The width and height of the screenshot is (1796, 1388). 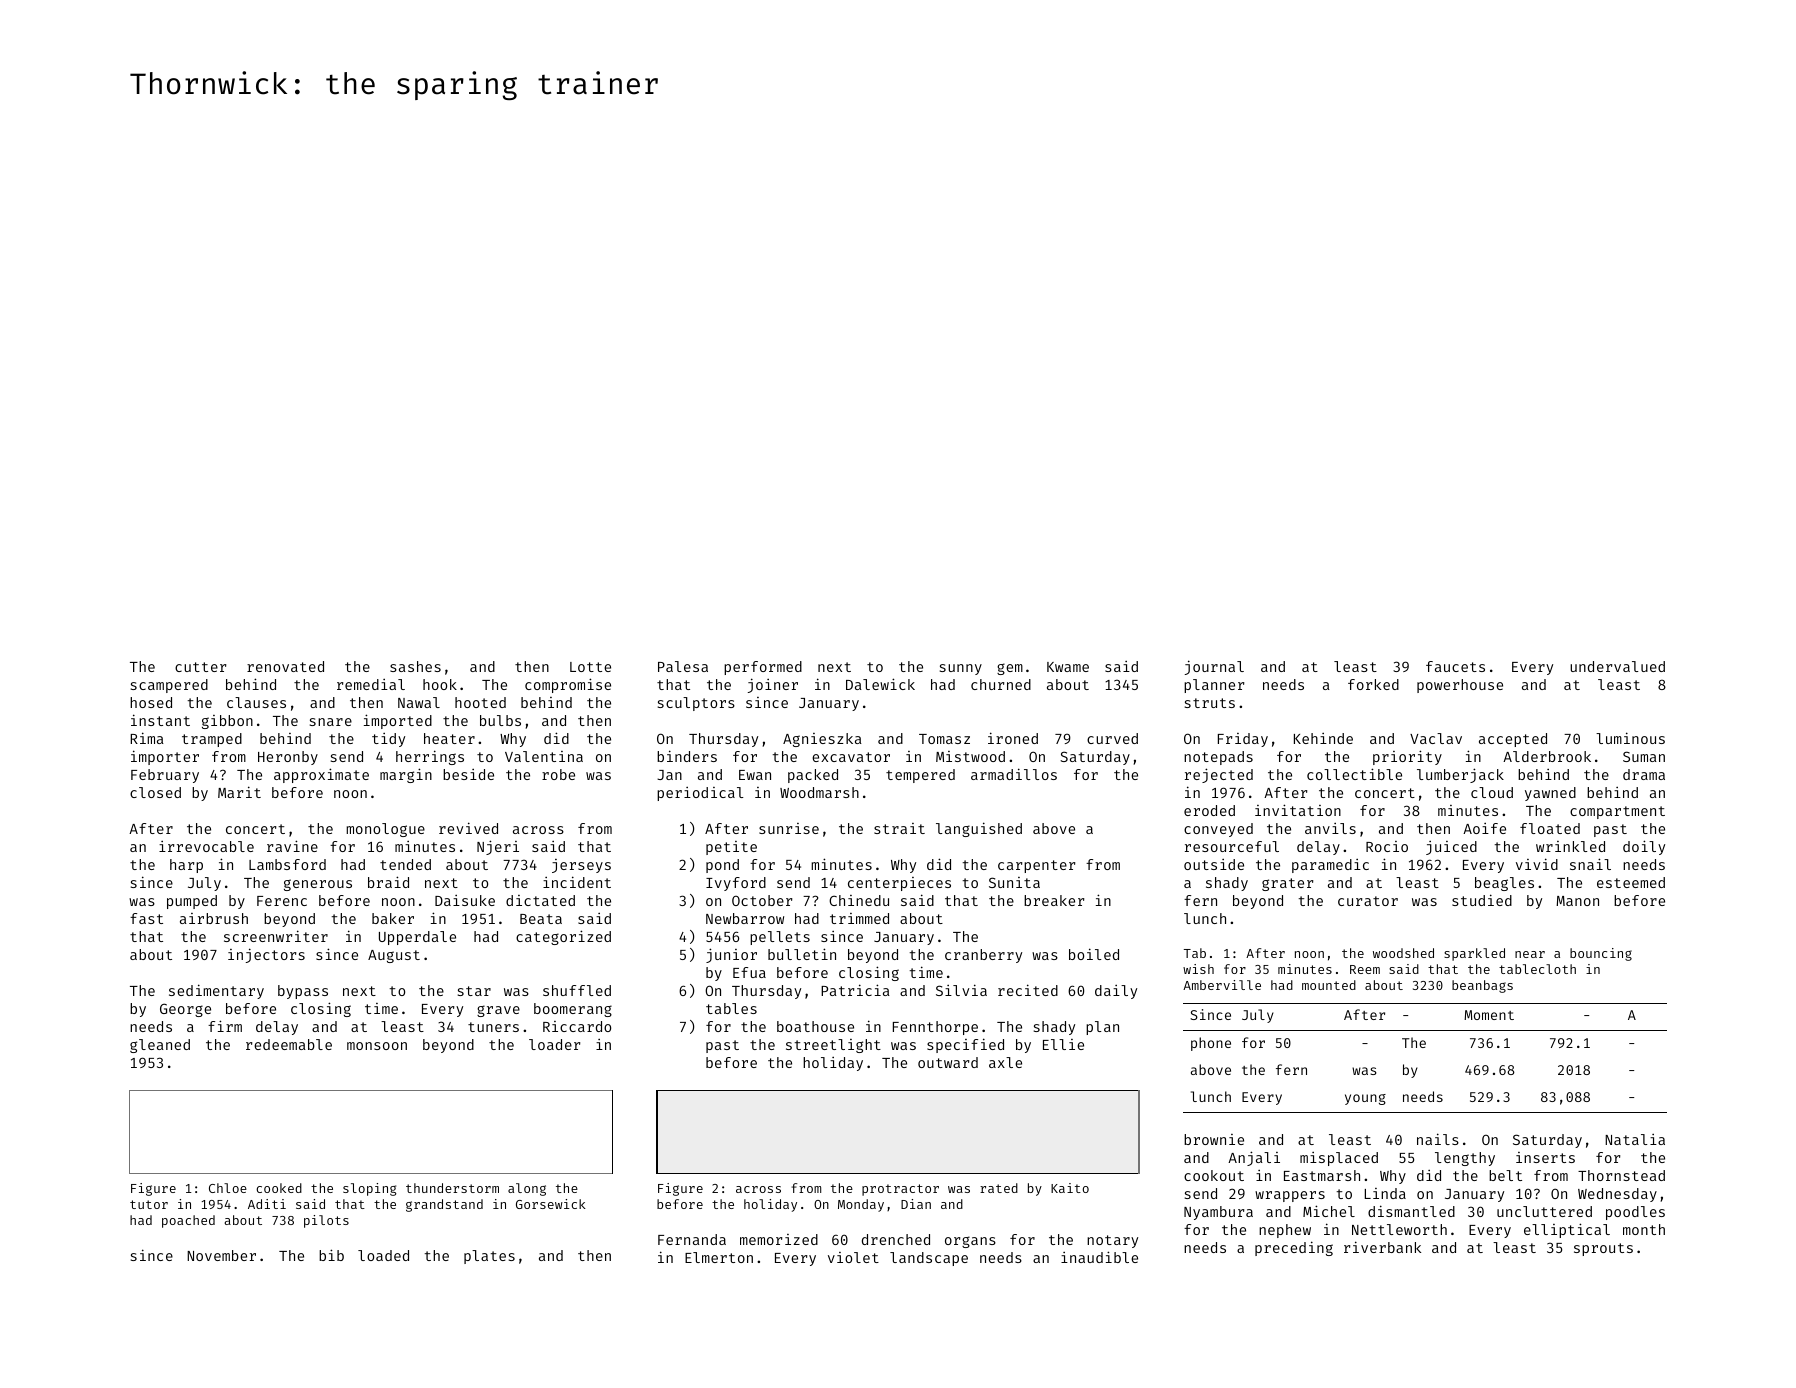 What do you see at coordinates (920, 776) in the screenshot?
I see `tempered` at bounding box center [920, 776].
